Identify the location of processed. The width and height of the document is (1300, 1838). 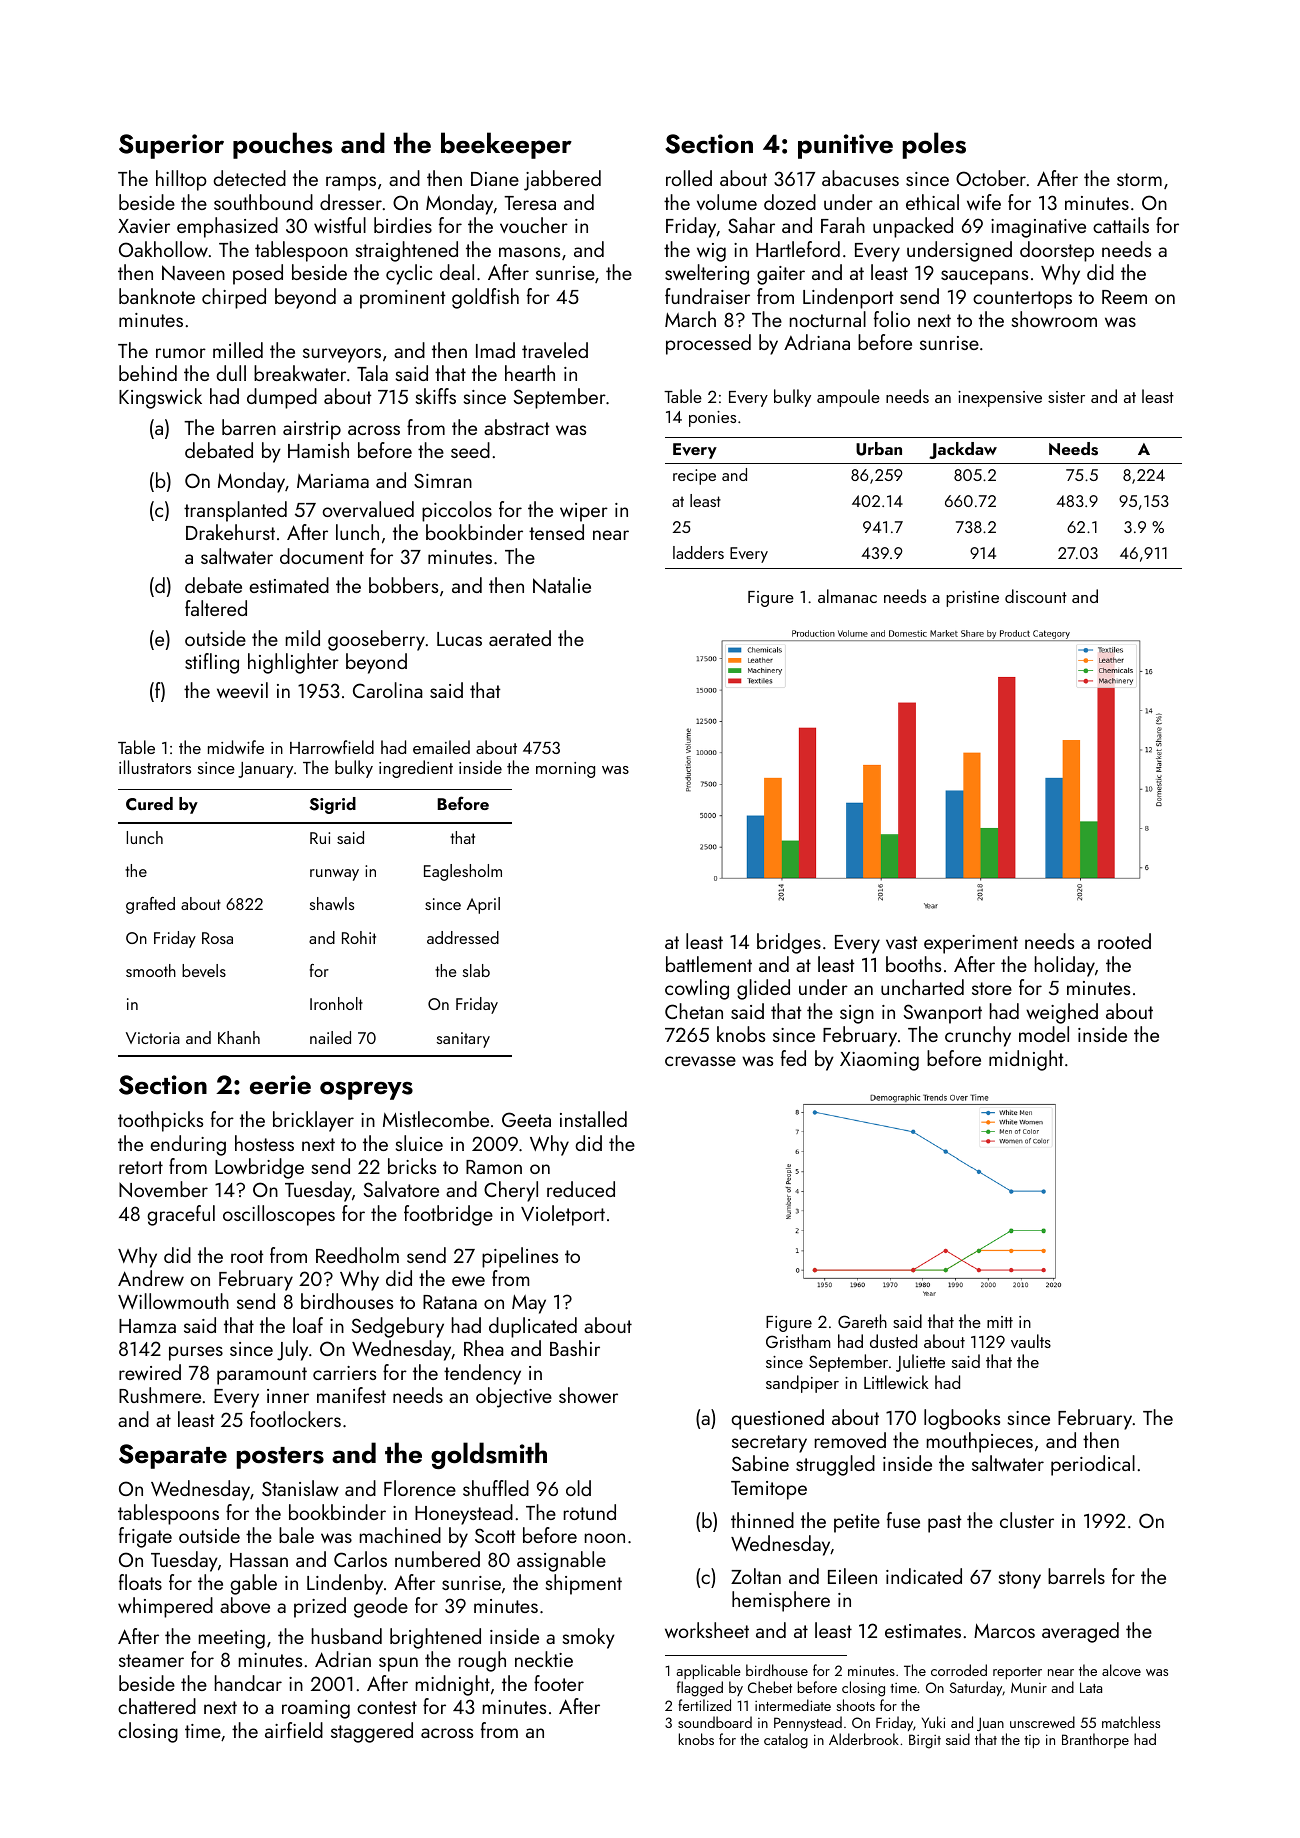
(708, 344).
